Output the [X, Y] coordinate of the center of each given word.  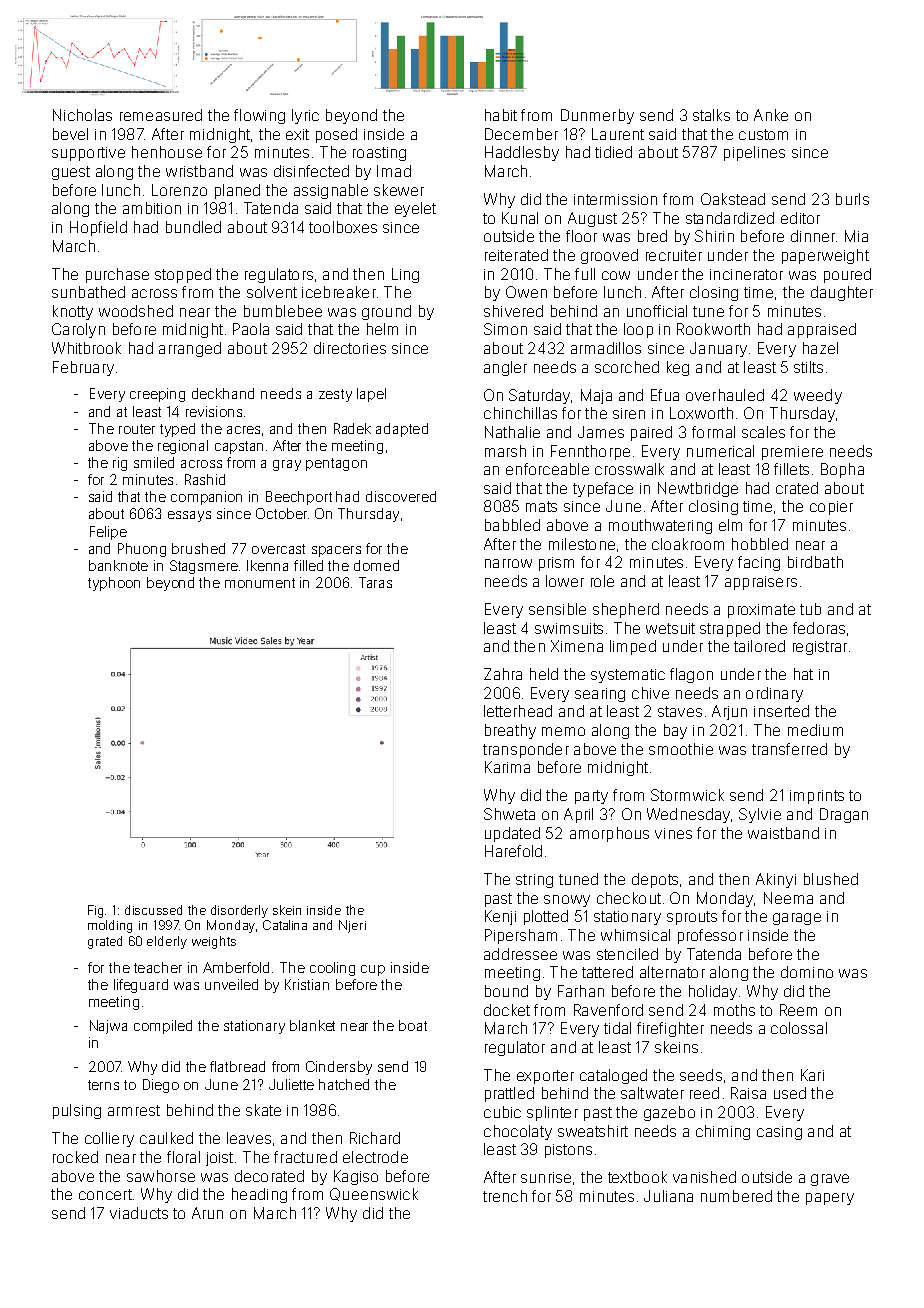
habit [501, 115]
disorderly [239, 911]
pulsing [77, 1111]
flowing [259, 116]
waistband [783, 833]
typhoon [114, 584]
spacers [336, 551]
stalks [711, 115]
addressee [520, 954]
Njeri [352, 926]
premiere [792, 453]
